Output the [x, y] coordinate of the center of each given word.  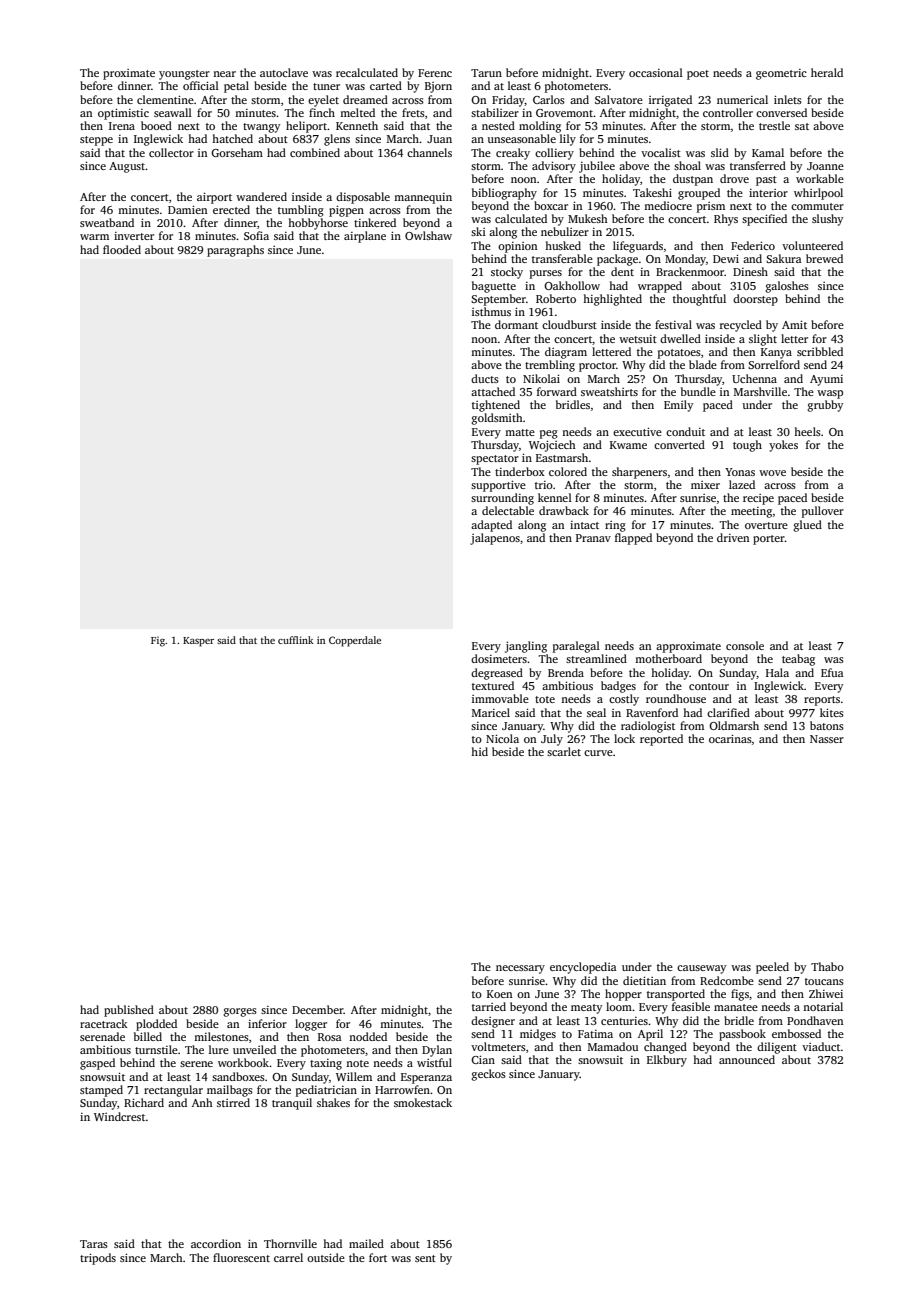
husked [563, 245]
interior [768, 193]
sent [425, 1258]
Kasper [198, 642]
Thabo [827, 966]
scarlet [564, 751]
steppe [96, 141]
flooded [122, 249]
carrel [288, 1257]
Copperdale [355, 641]
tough [747, 446]
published [129, 1011]
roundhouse [676, 698]
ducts [485, 378]
